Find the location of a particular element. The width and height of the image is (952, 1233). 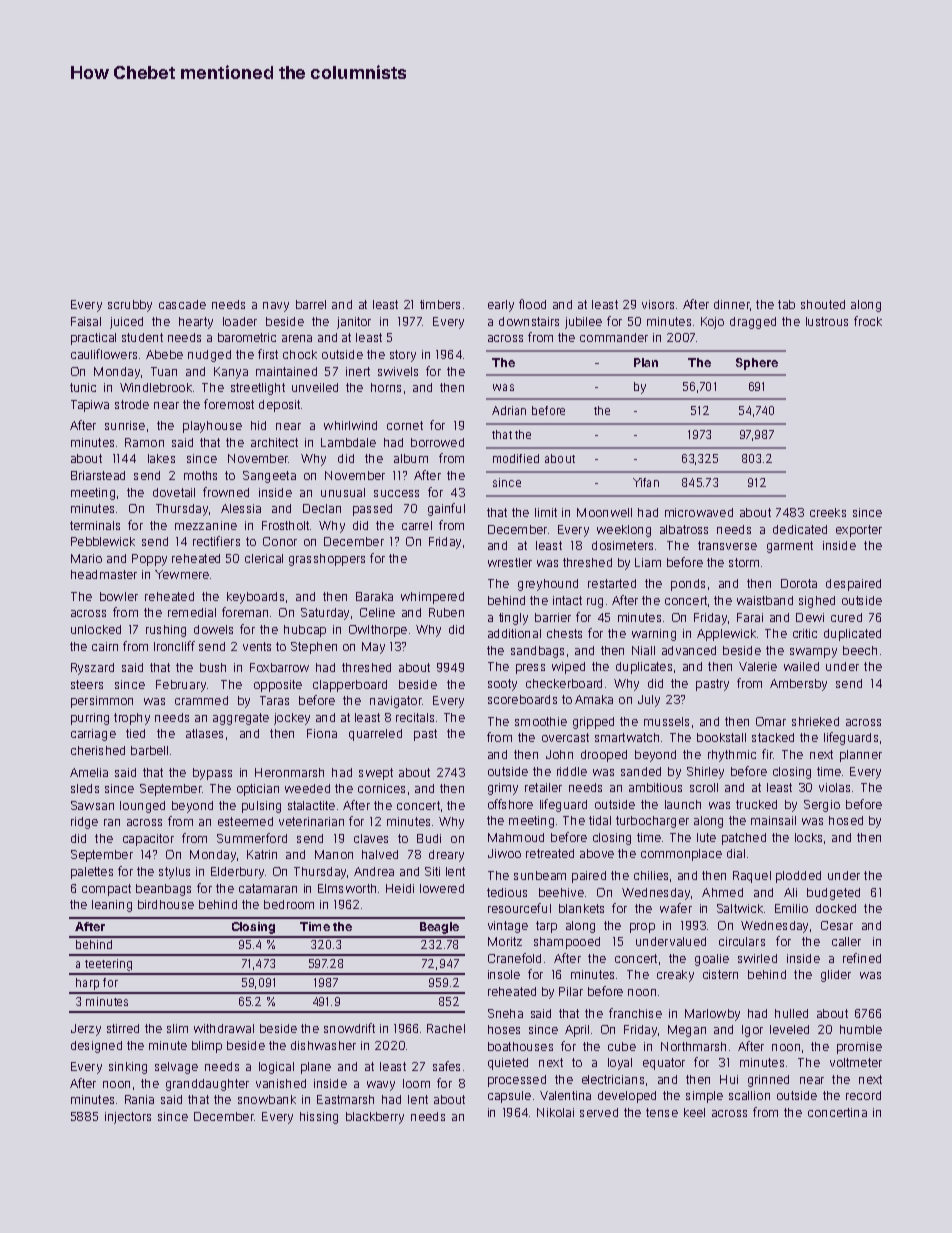

limit is located at coordinates (546, 512).
